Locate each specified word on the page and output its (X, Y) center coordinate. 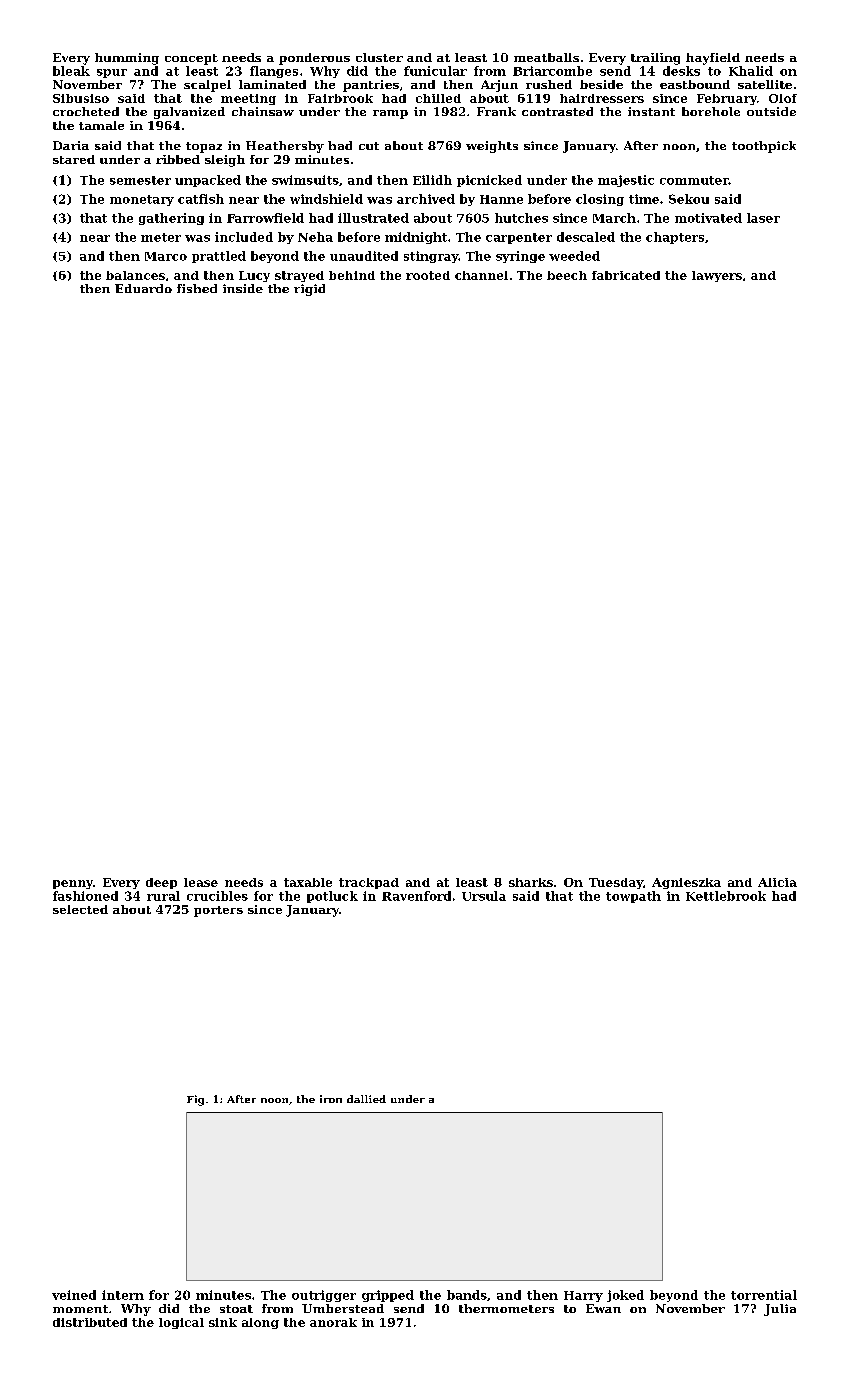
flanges (274, 72)
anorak (333, 1322)
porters (218, 911)
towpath (633, 897)
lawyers (717, 276)
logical (181, 1323)
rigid (309, 290)
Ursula (484, 896)
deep (161, 883)
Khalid (751, 71)
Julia (780, 1310)
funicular (435, 71)
